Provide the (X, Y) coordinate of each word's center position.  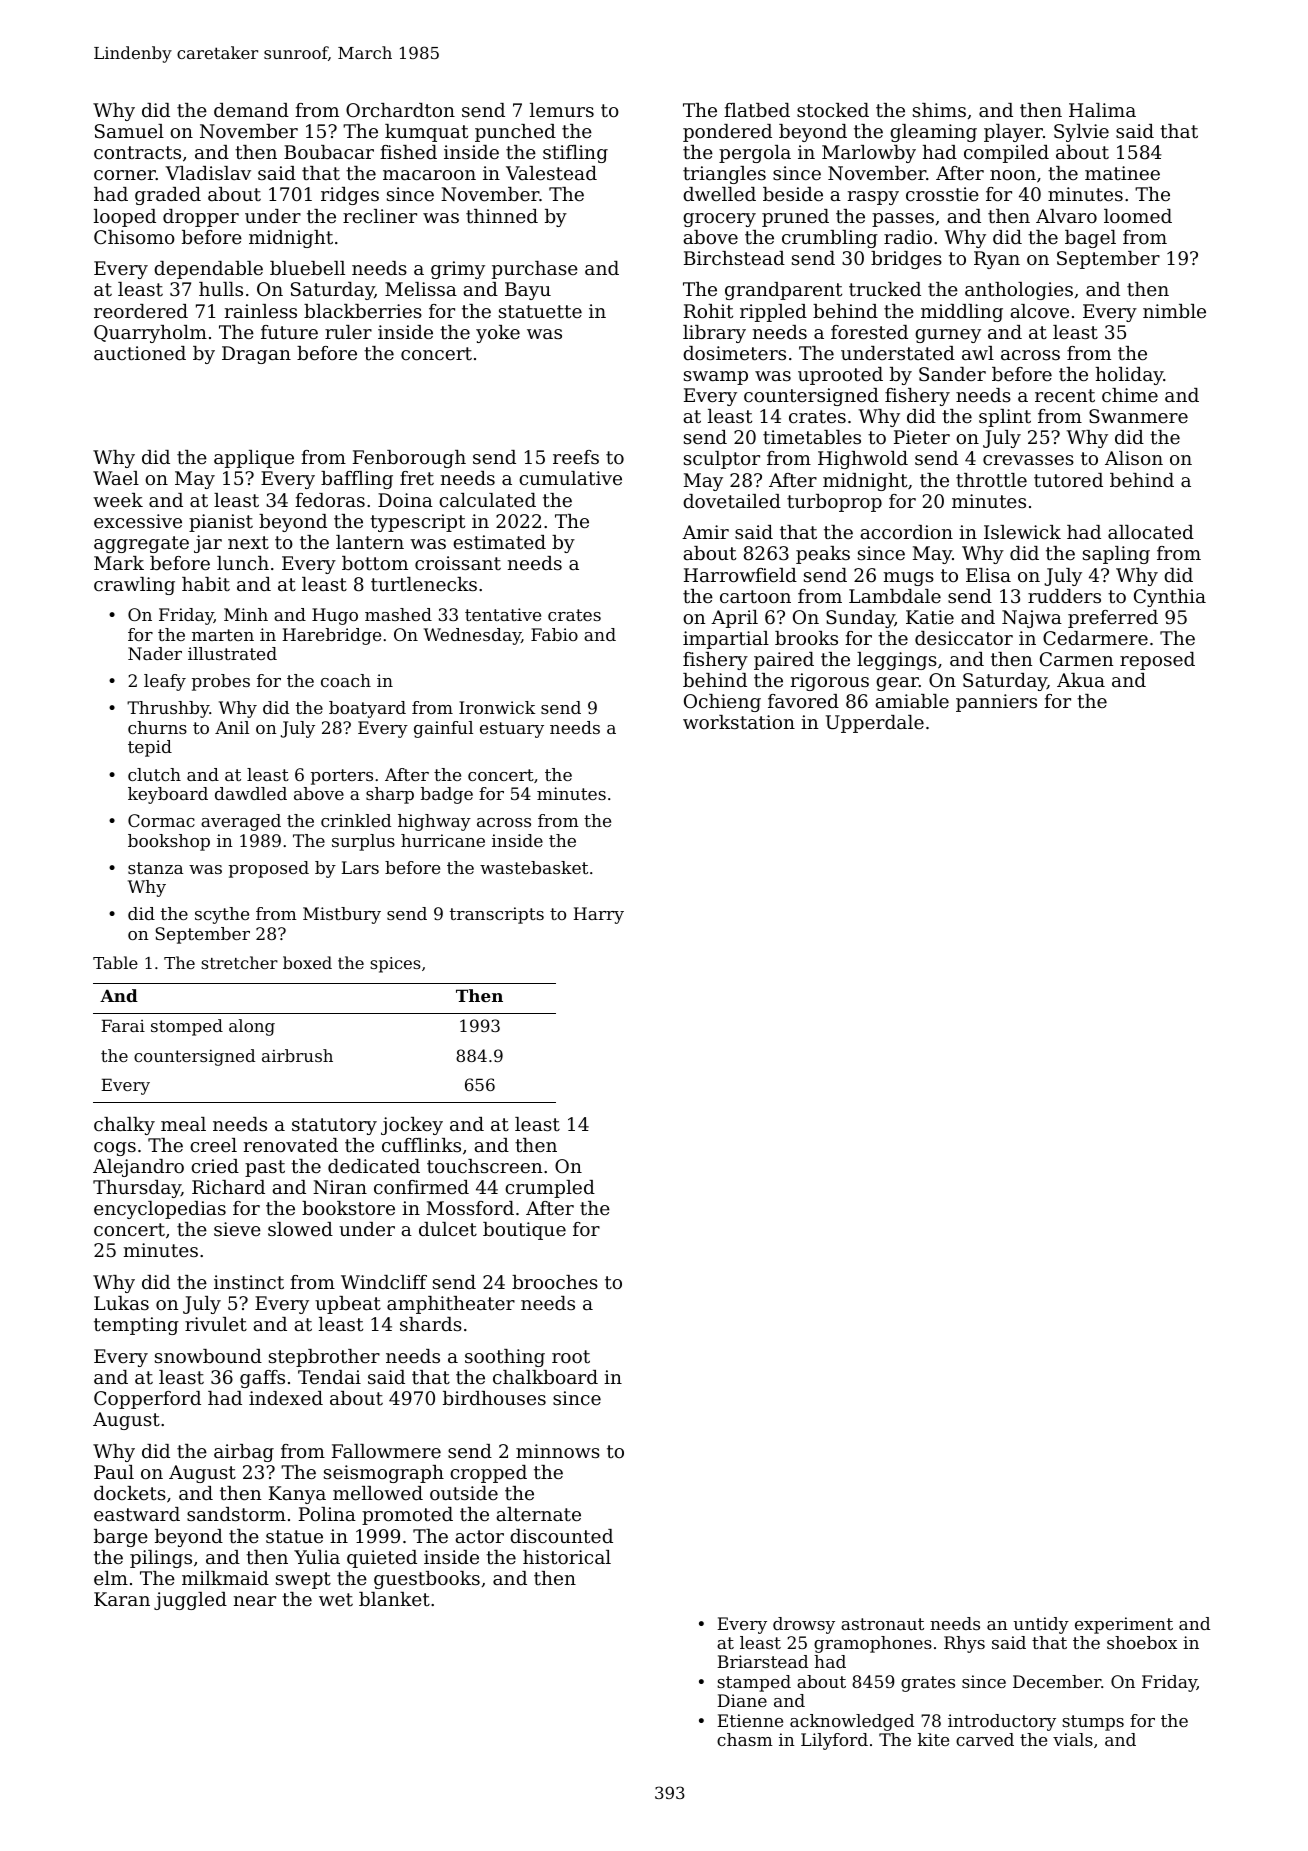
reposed (1157, 661)
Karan (122, 1599)
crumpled (550, 1189)
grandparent (783, 291)
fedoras (330, 500)
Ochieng (722, 703)
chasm (745, 1739)
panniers (996, 703)
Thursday (137, 1189)
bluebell (307, 268)
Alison (1134, 458)
